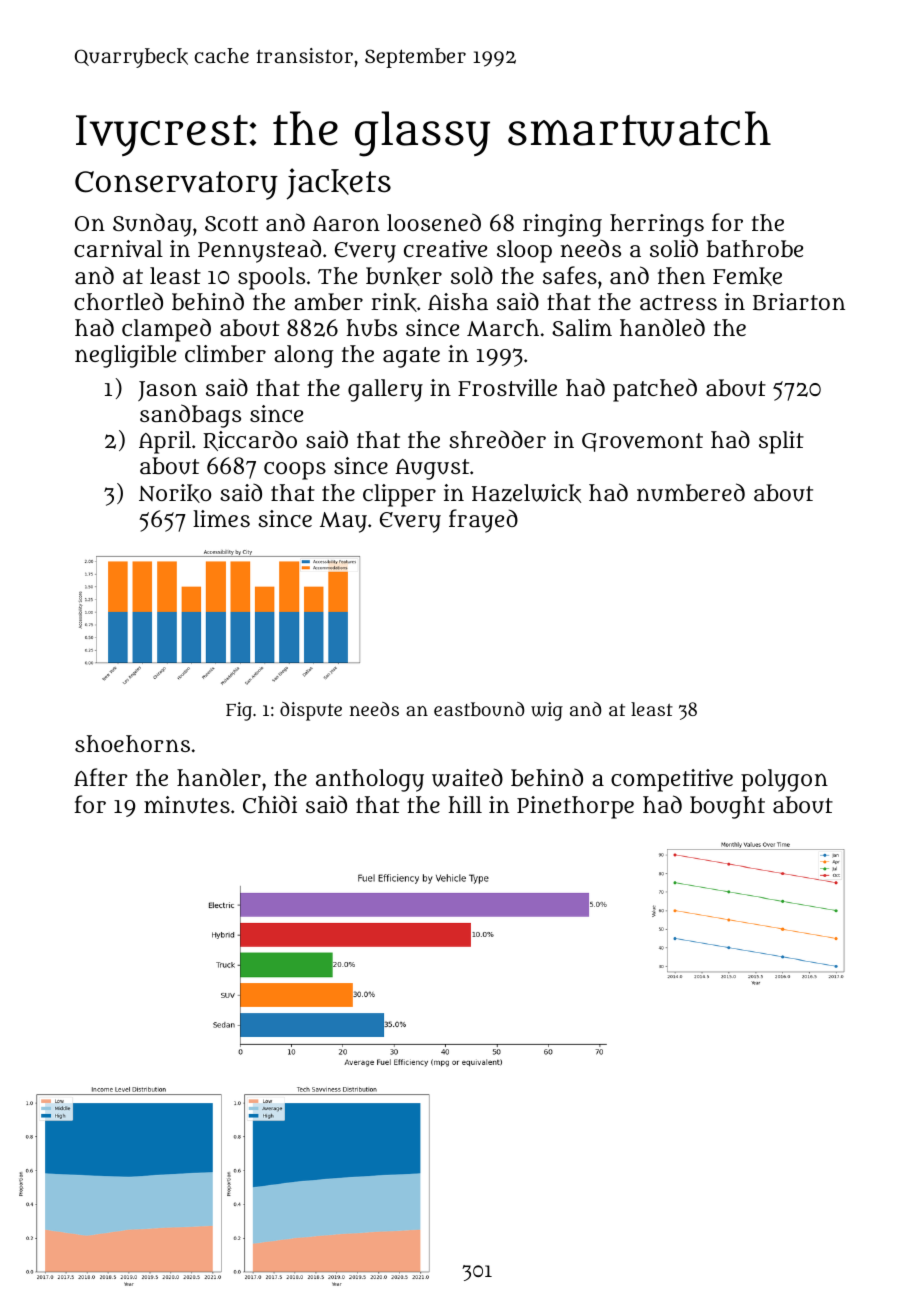 This screenshot has width=924, height=1308. What do you see at coordinates (404, 276) in the screenshot?
I see `bunker` at bounding box center [404, 276].
